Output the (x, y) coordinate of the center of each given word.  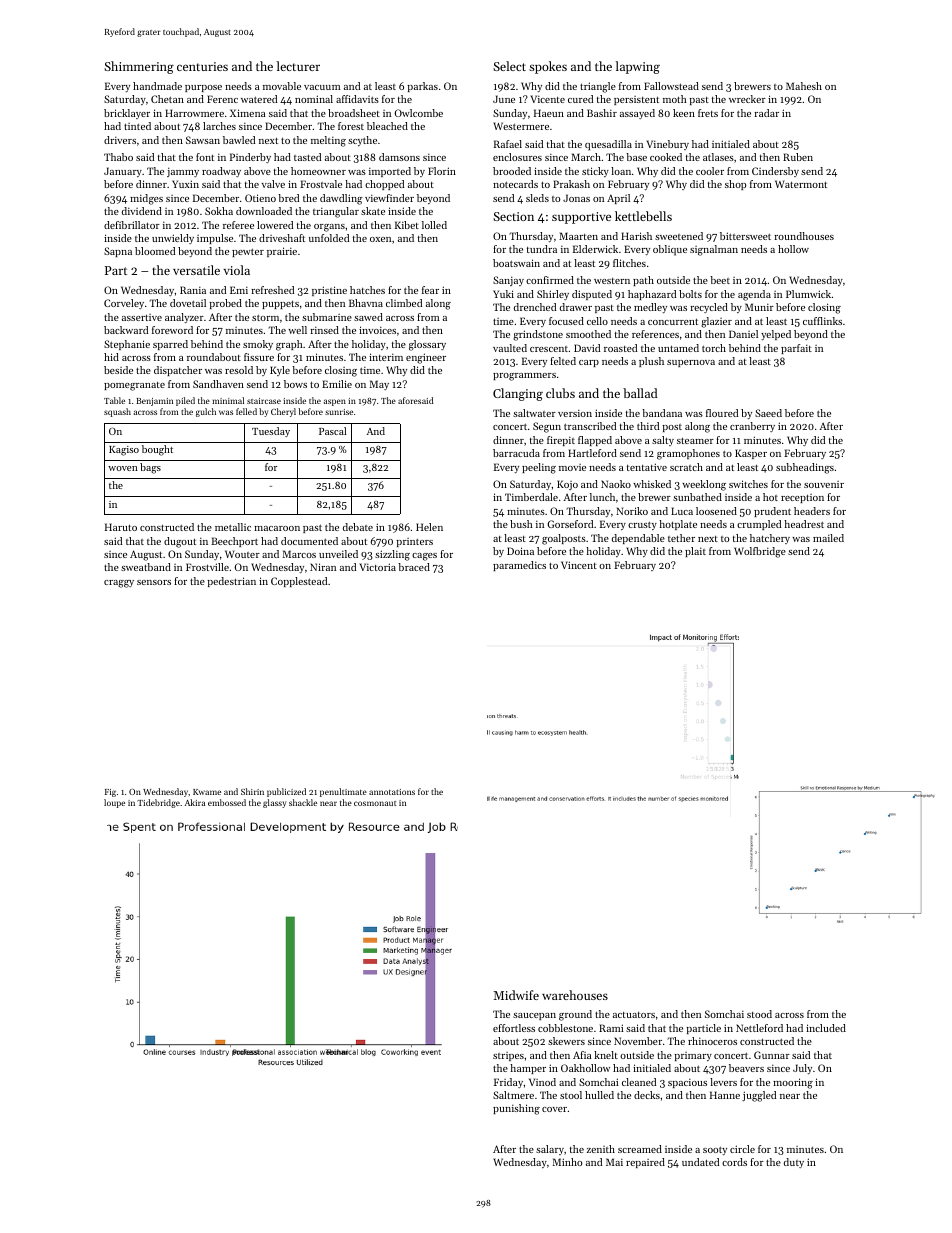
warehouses (575, 995)
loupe (114, 803)
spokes (548, 67)
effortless (514, 1028)
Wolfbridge (760, 552)
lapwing (638, 67)
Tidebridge (158, 803)
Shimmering (139, 67)
